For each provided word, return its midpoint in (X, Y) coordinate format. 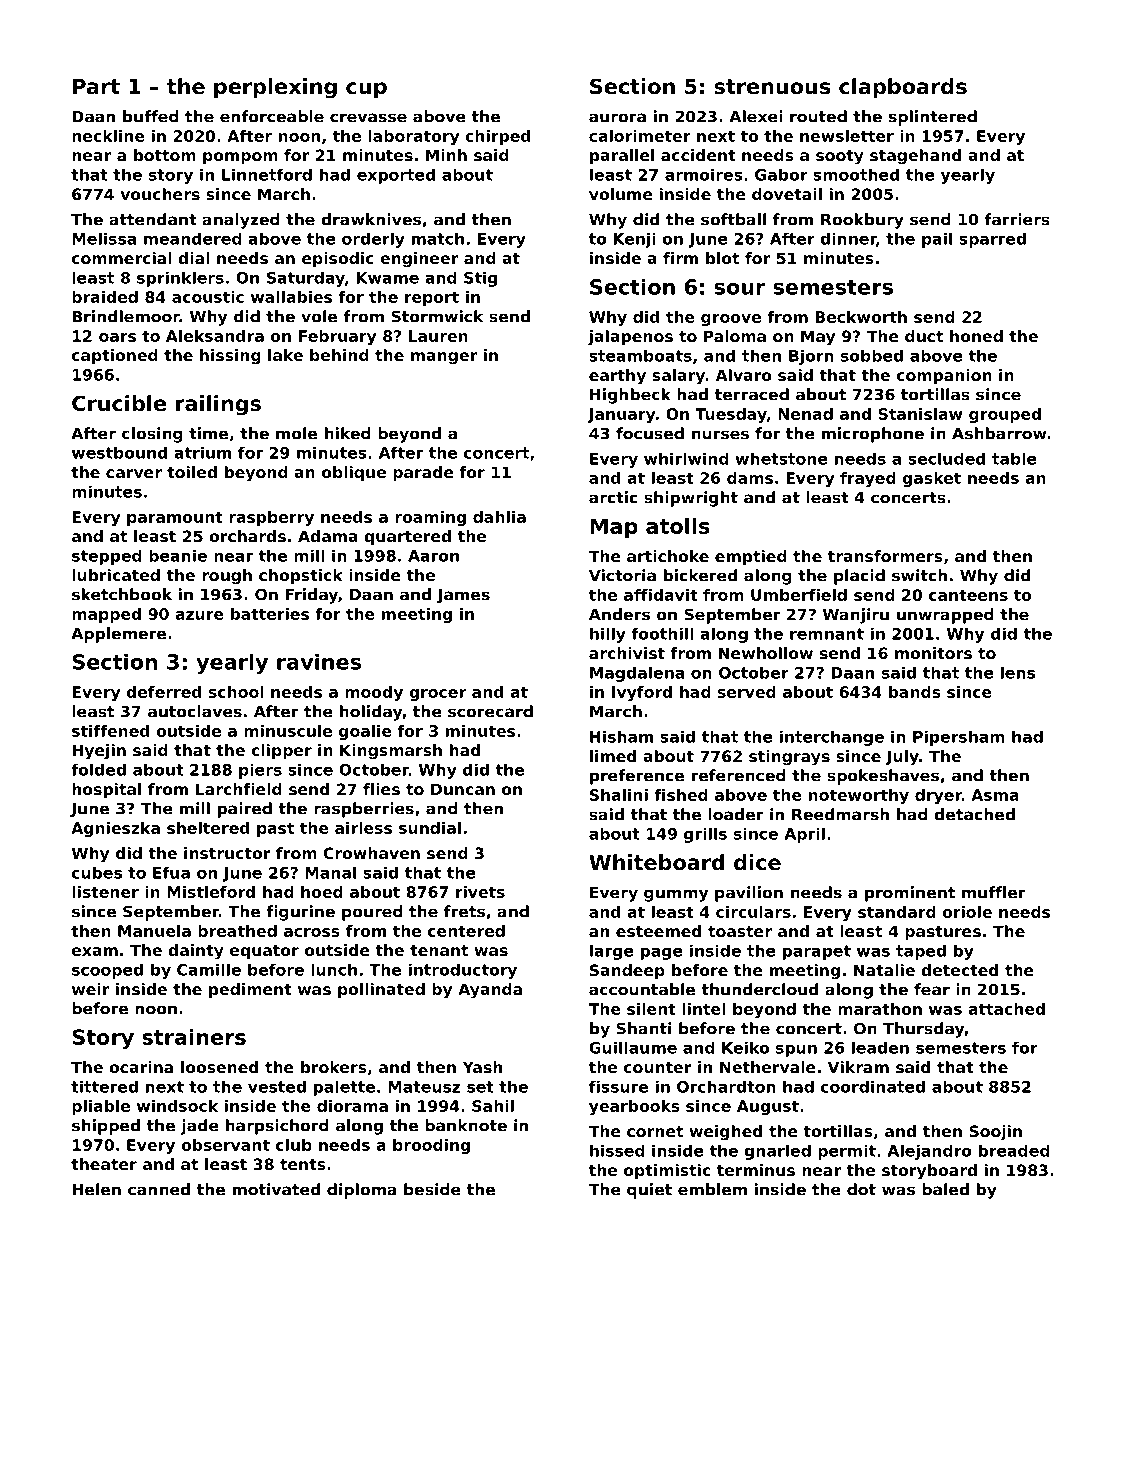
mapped (106, 615)
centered (466, 931)
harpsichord (277, 1127)
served (747, 692)
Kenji (634, 240)
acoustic (208, 297)
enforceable (272, 116)
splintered (933, 118)
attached (1006, 1009)
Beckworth (861, 317)
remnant (827, 634)
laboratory (413, 137)
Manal (330, 872)
